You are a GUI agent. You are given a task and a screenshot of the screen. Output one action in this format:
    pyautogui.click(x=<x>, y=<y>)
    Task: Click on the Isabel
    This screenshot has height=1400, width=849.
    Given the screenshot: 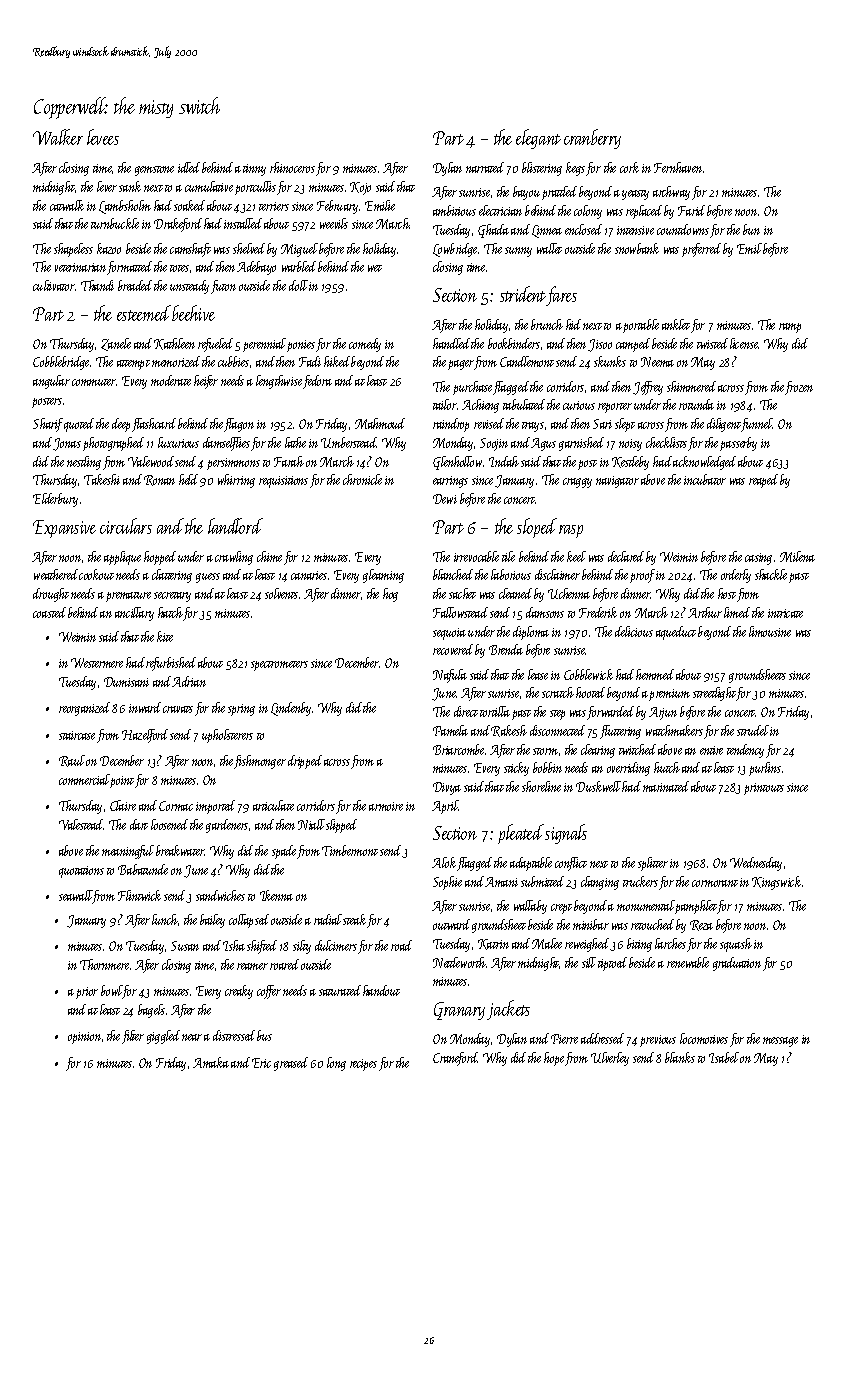 What is the action you would take?
    pyautogui.click(x=724, y=1057)
